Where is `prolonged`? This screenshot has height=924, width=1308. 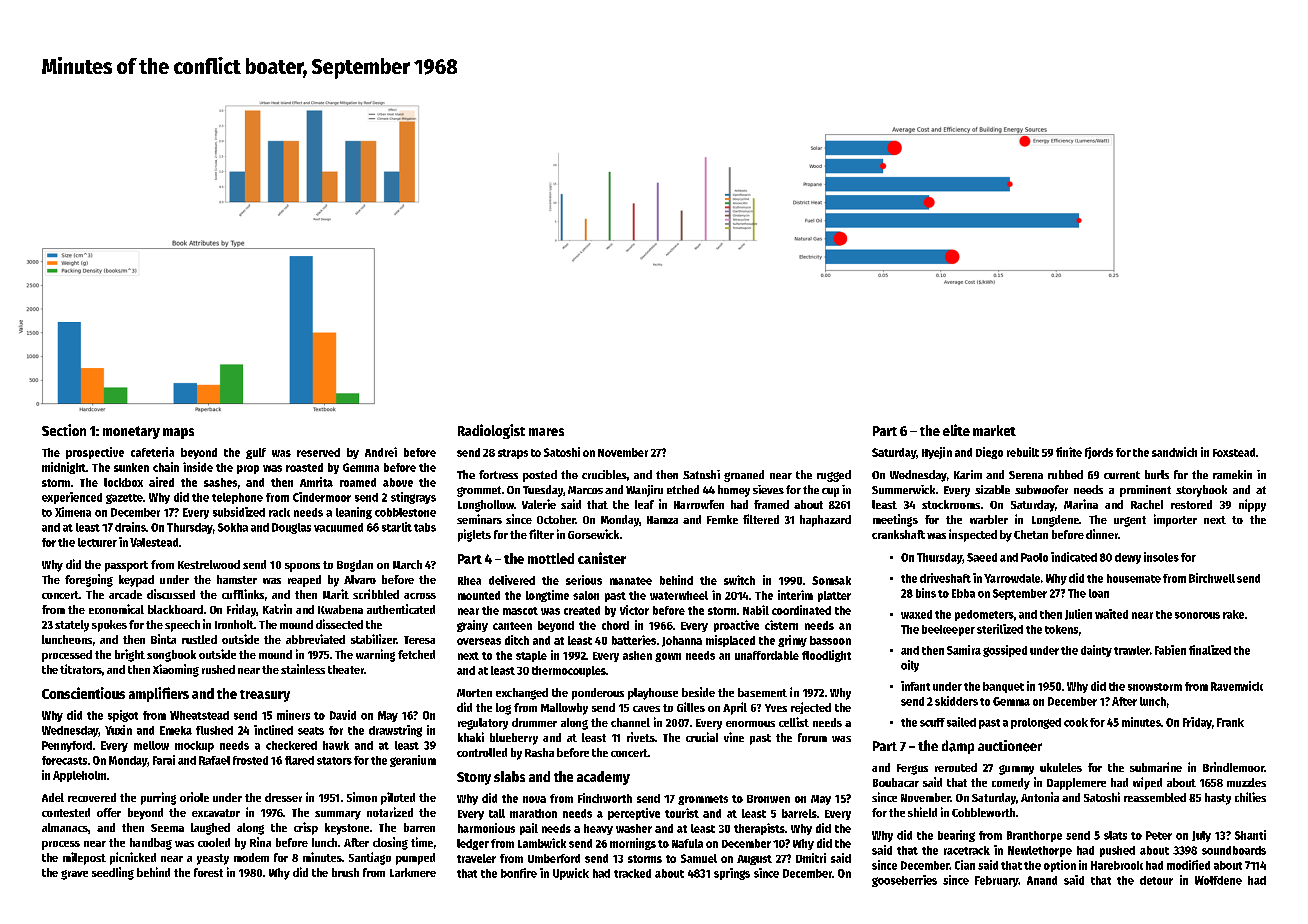 prolonged is located at coordinates (1036, 723).
